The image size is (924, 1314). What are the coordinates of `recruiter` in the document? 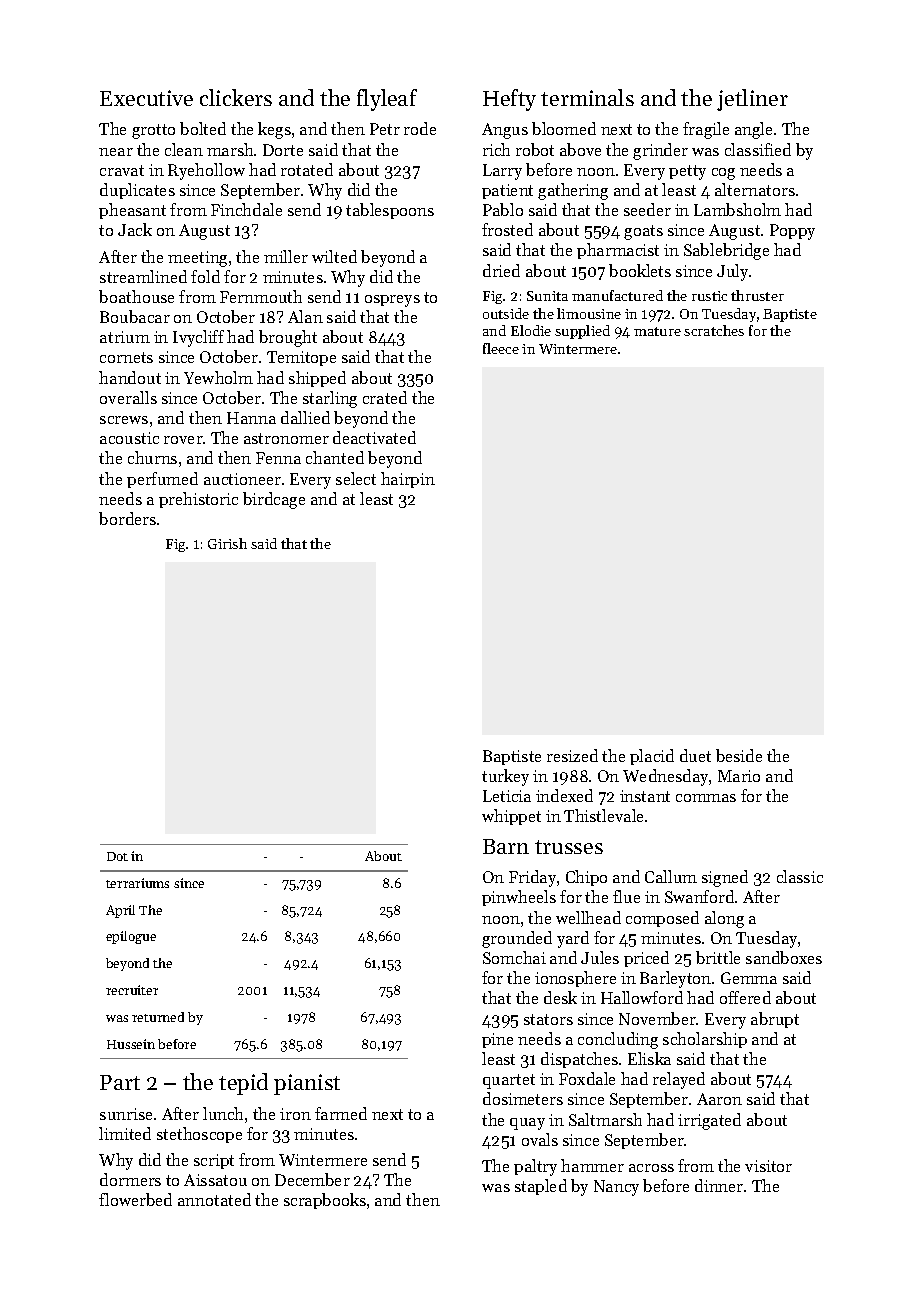 It's located at (132, 990).
